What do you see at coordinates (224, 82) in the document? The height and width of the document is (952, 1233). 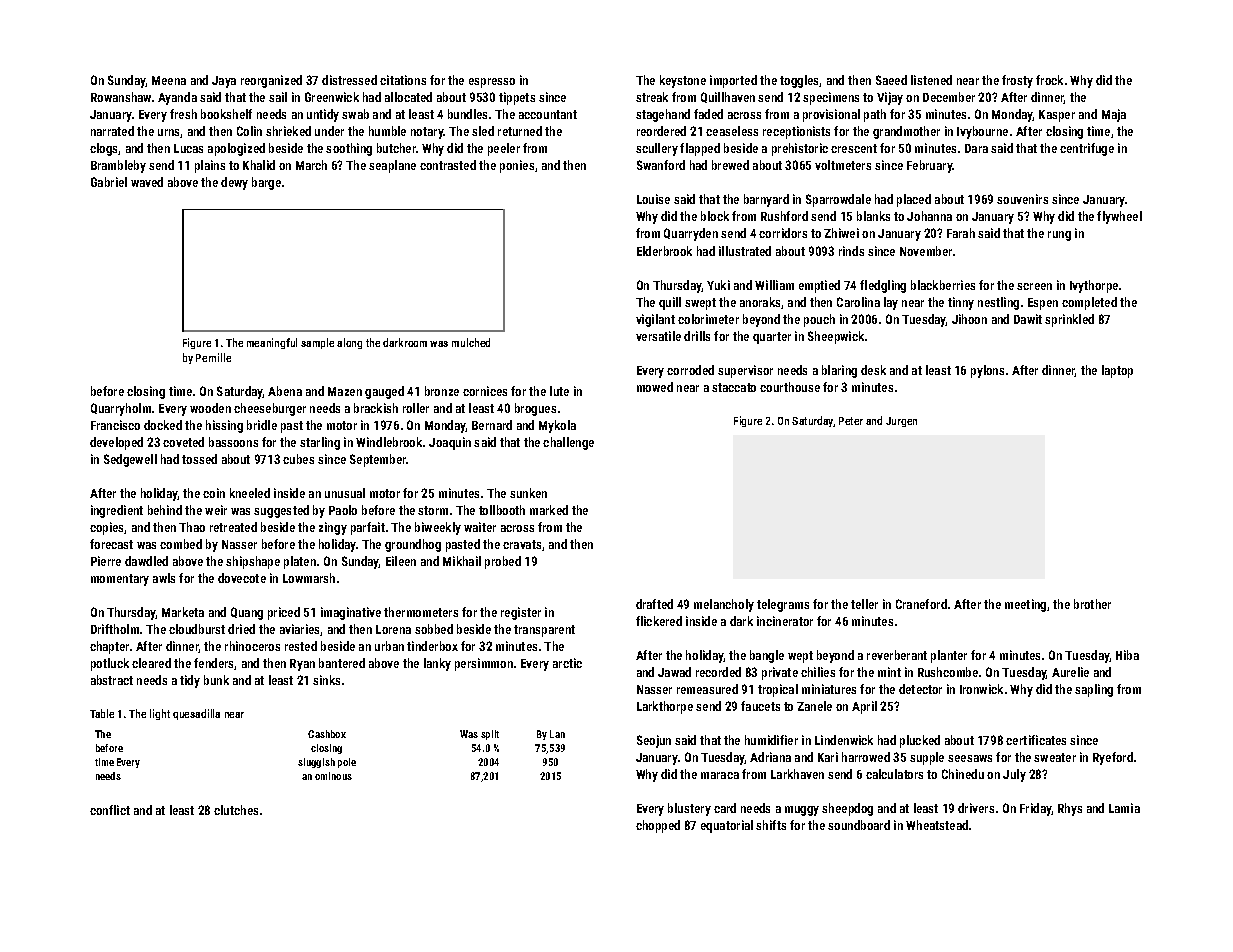 I see `Jaya` at bounding box center [224, 82].
